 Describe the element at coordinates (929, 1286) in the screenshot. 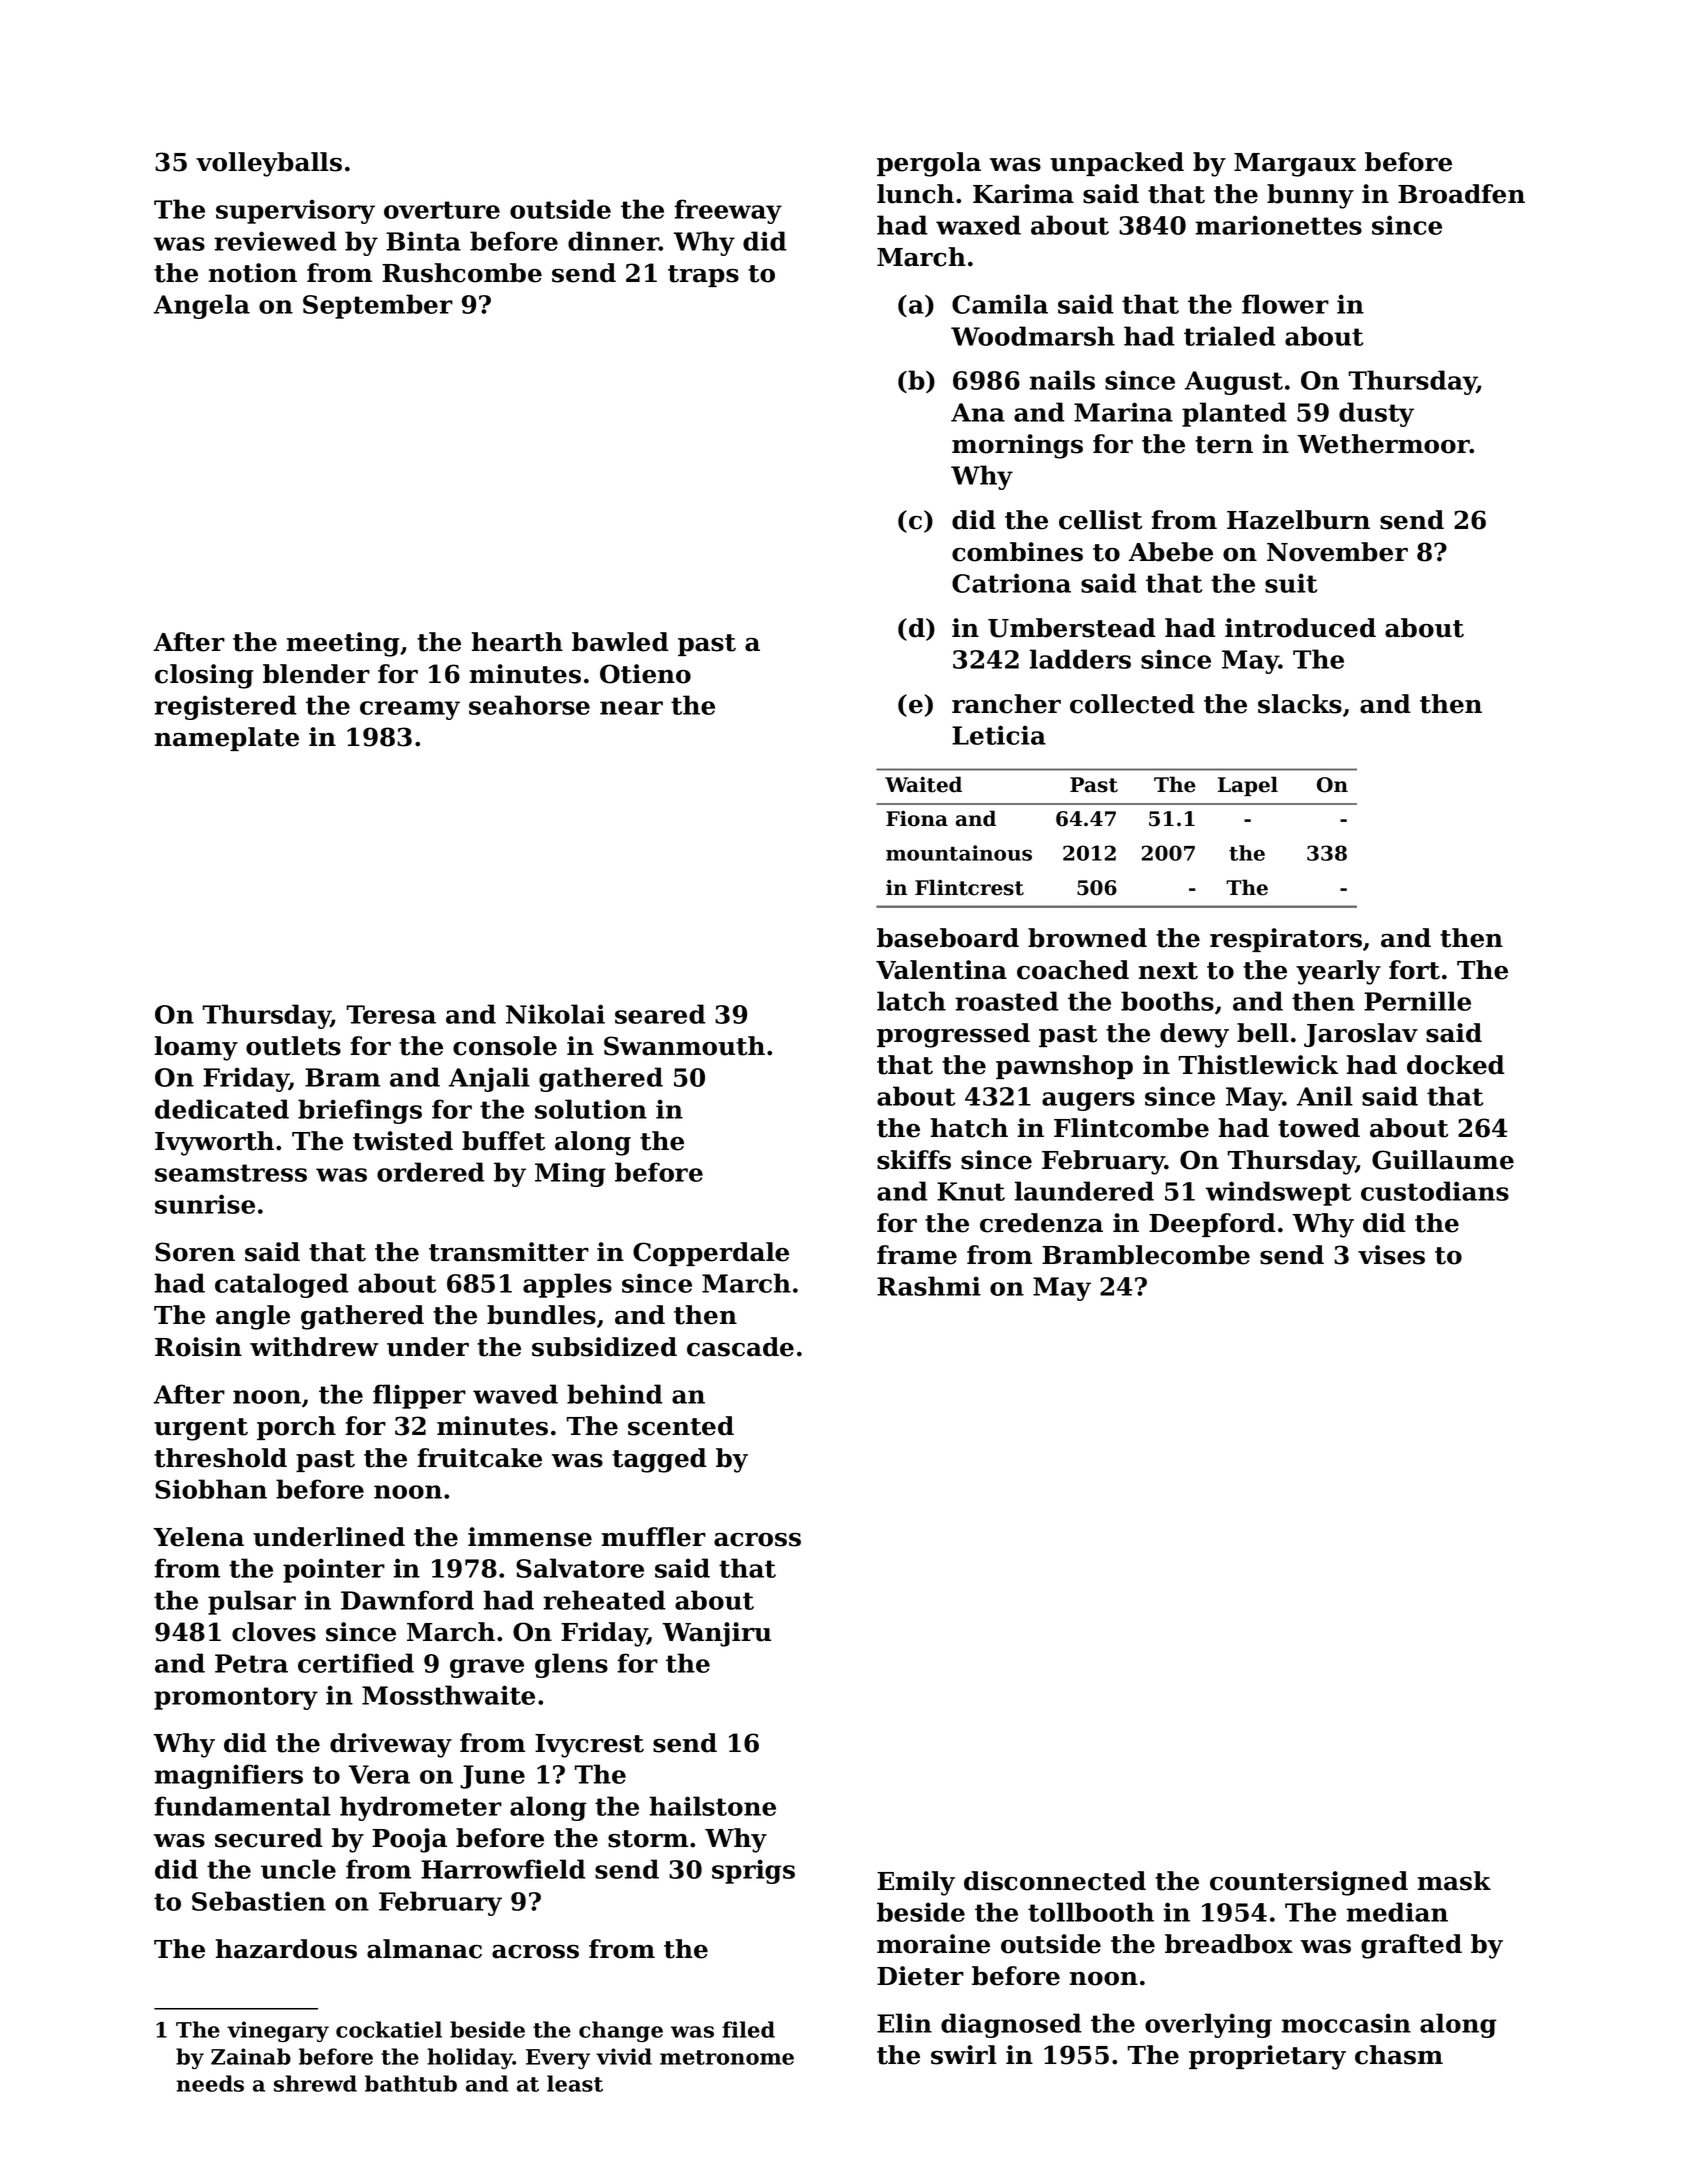

I see `Rashmi` at that location.
